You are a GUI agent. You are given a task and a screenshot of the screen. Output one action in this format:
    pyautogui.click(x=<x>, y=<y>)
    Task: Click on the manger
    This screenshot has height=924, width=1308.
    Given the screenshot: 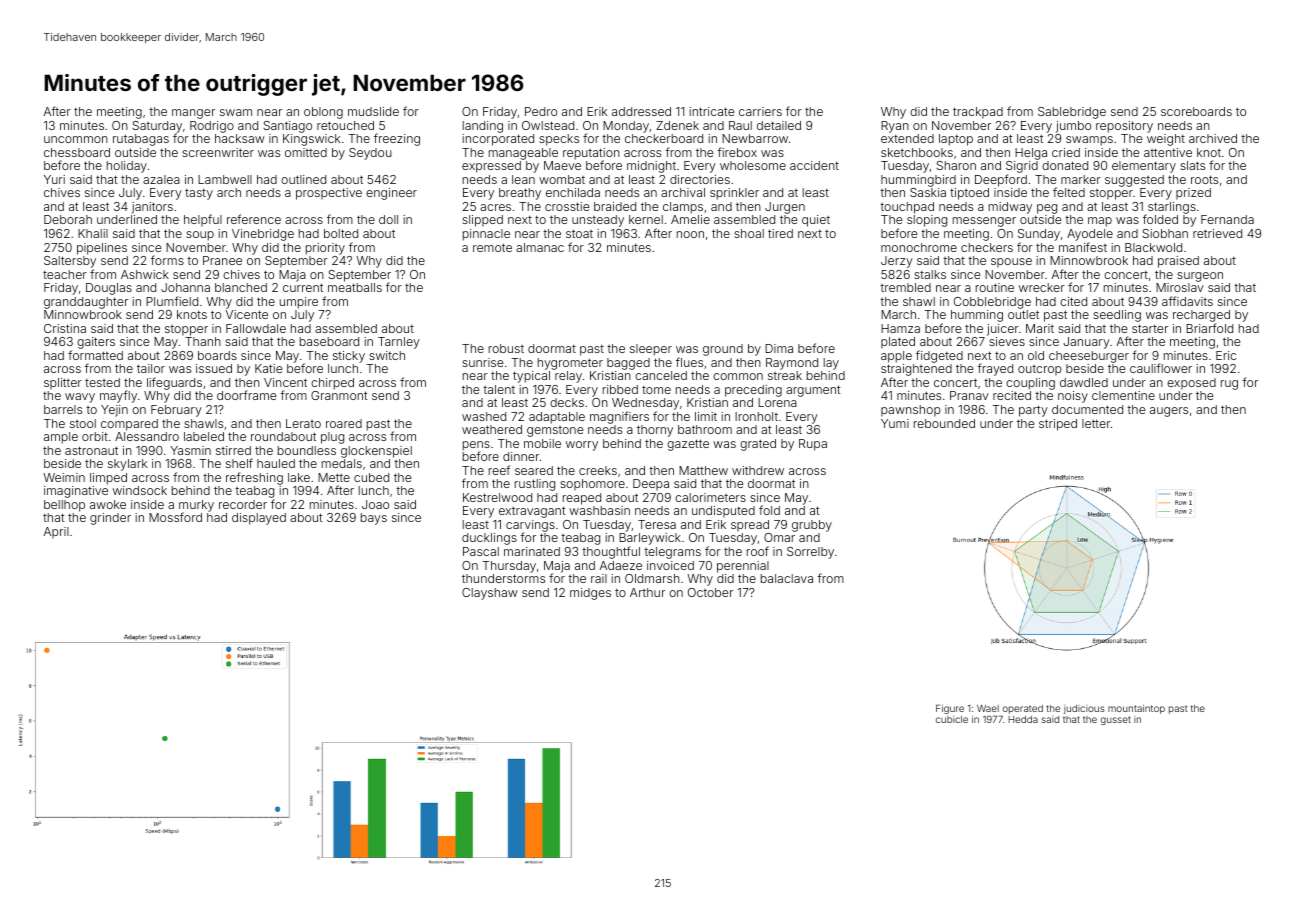 What is the action you would take?
    pyautogui.click(x=193, y=114)
